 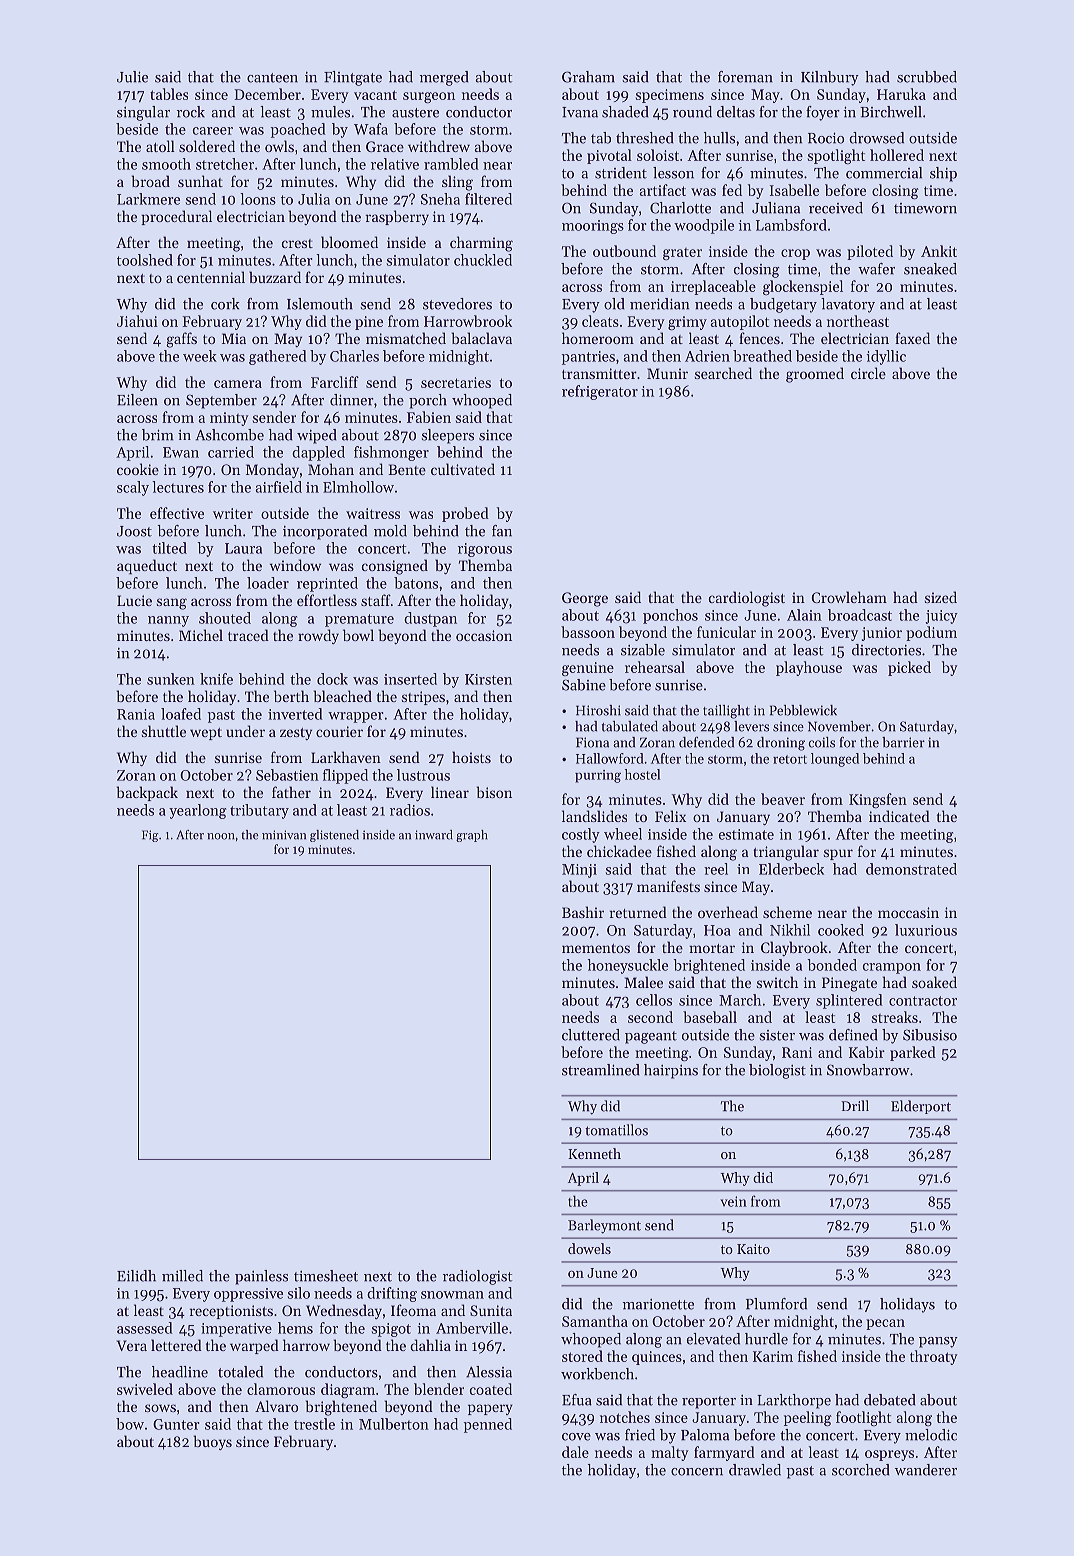 What do you see at coordinates (939, 251) in the screenshot?
I see `Ankit` at bounding box center [939, 251].
